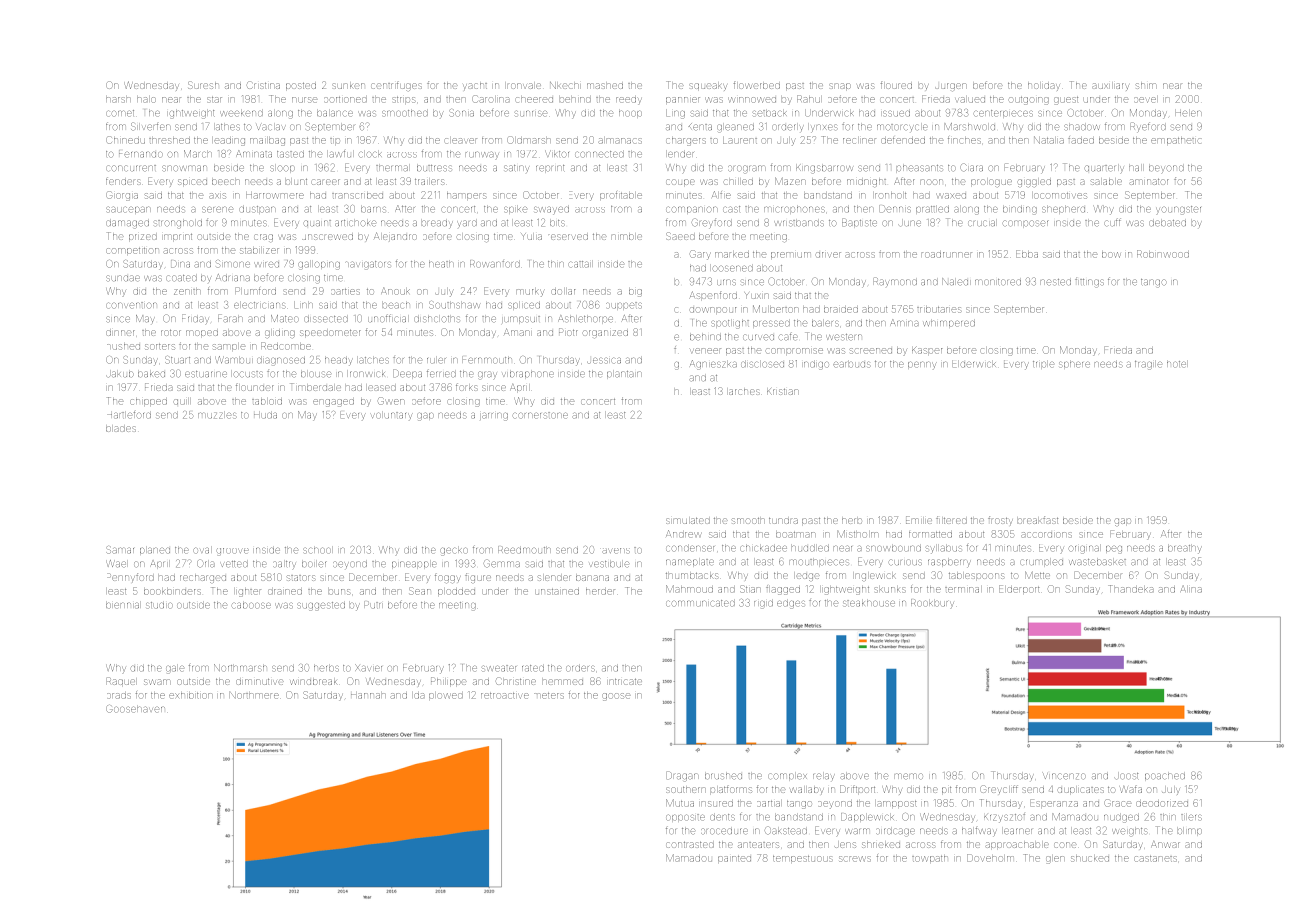 Image resolution: width=1308 pixels, height=924 pixels. Describe the element at coordinates (903, 141) in the document. I see `defended` at that location.
